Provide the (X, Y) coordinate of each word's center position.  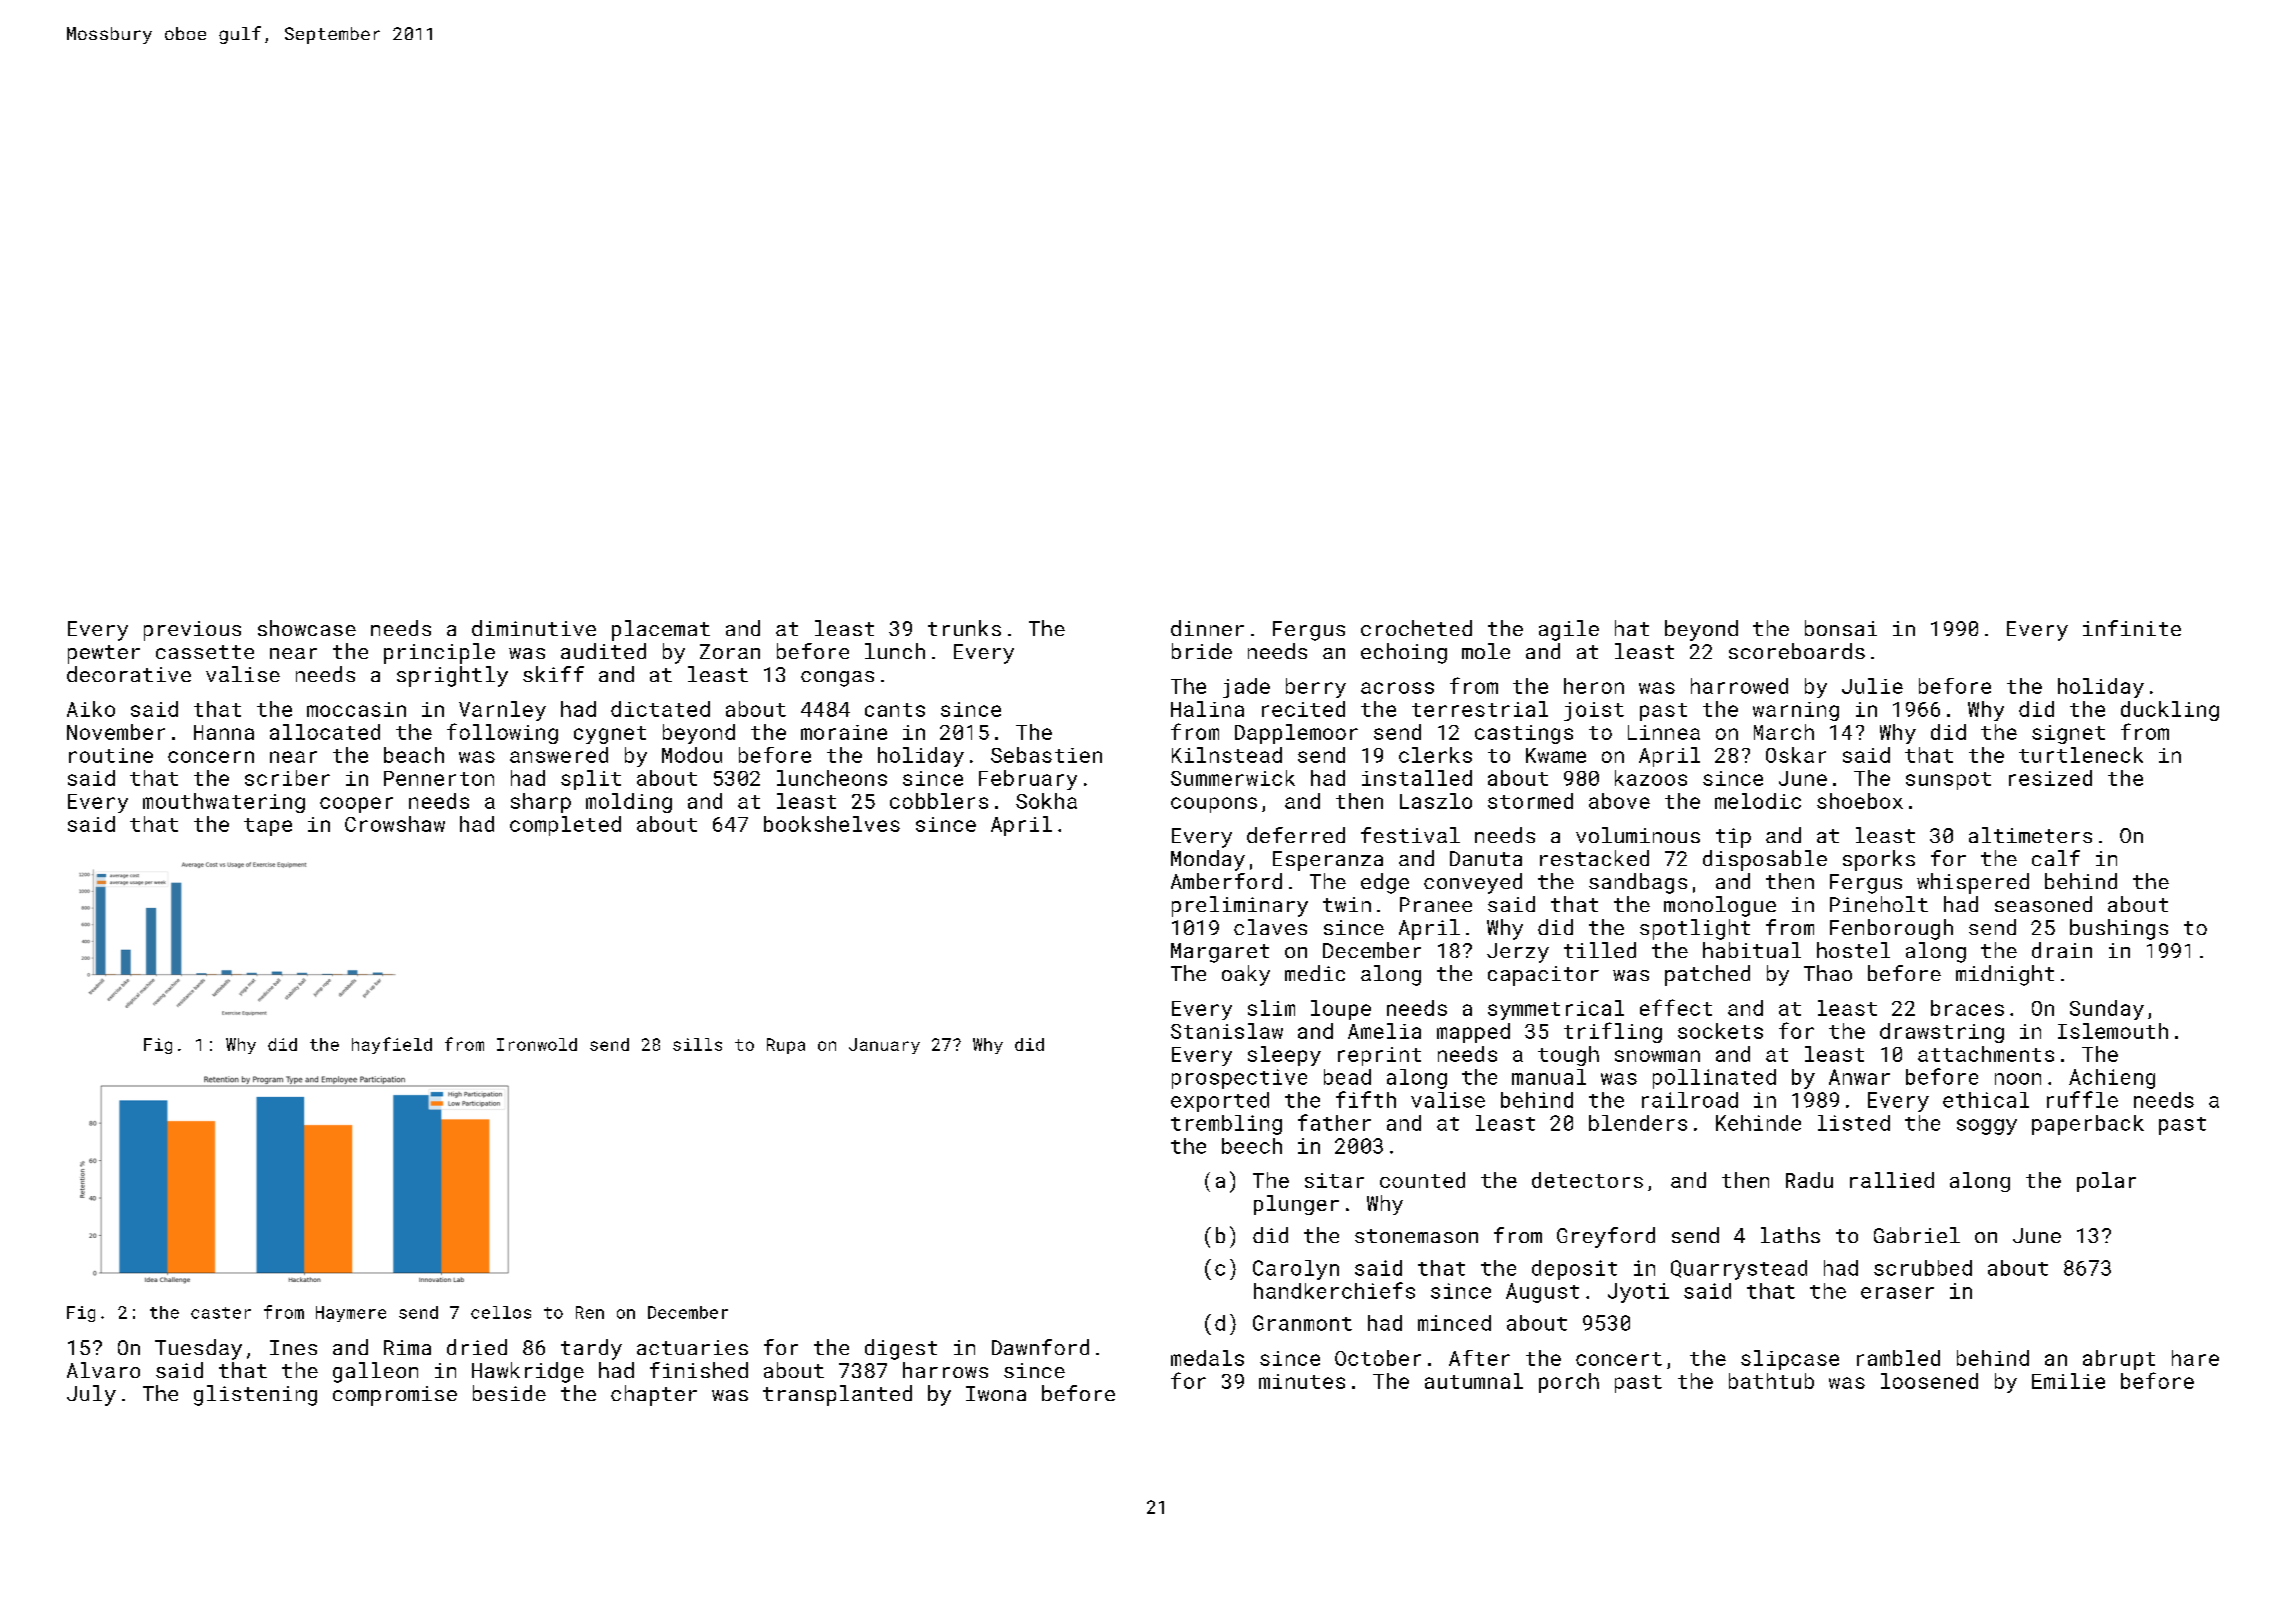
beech (1252, 1146)
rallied (1892, 1180)
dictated (660, 709)
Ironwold (537, 1044)
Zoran (730, 651)
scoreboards (1797, 651)
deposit (1574, 1270)
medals (1207, 1358)
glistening (255, 1395)
